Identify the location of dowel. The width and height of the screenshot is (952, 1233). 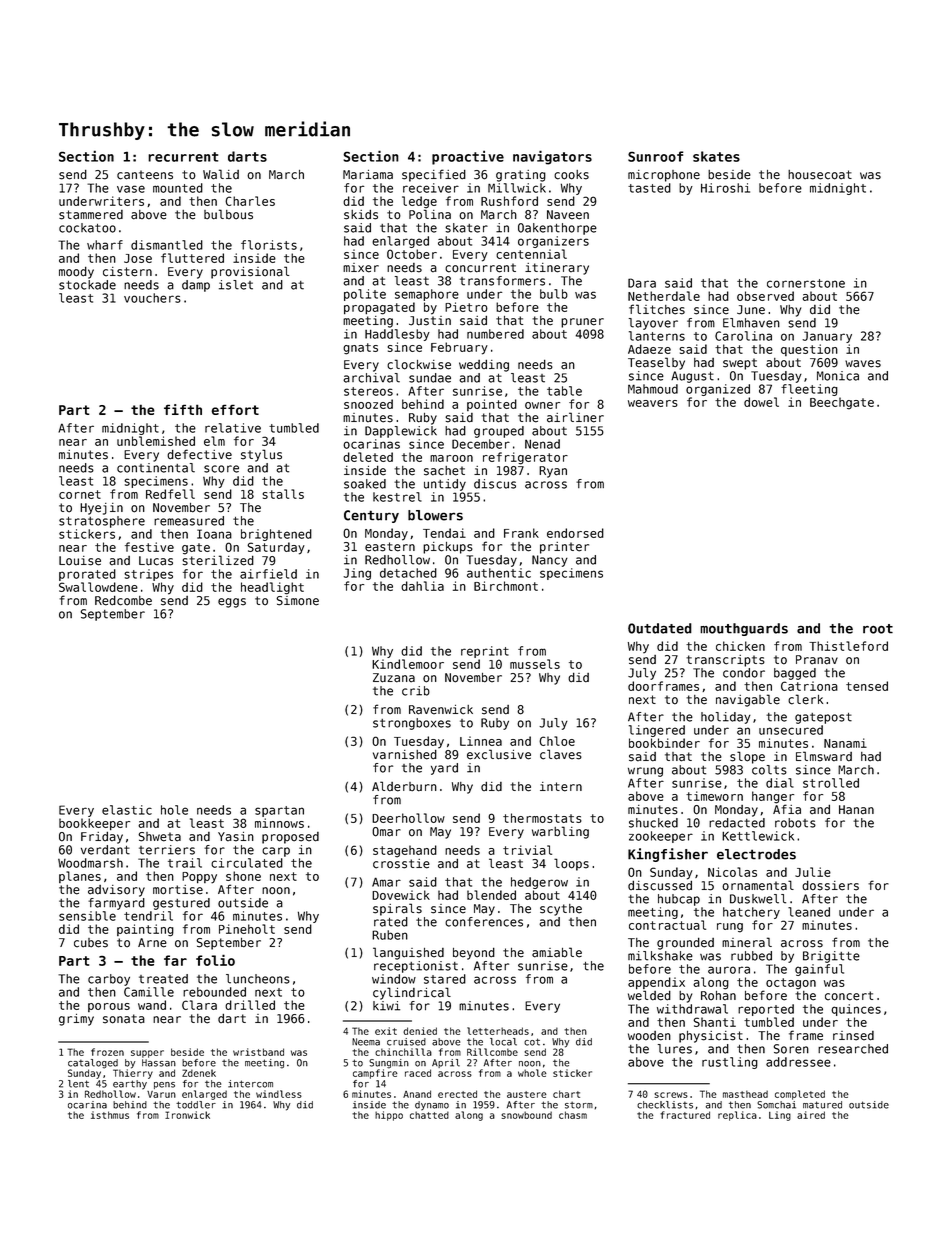
(761, 402).
